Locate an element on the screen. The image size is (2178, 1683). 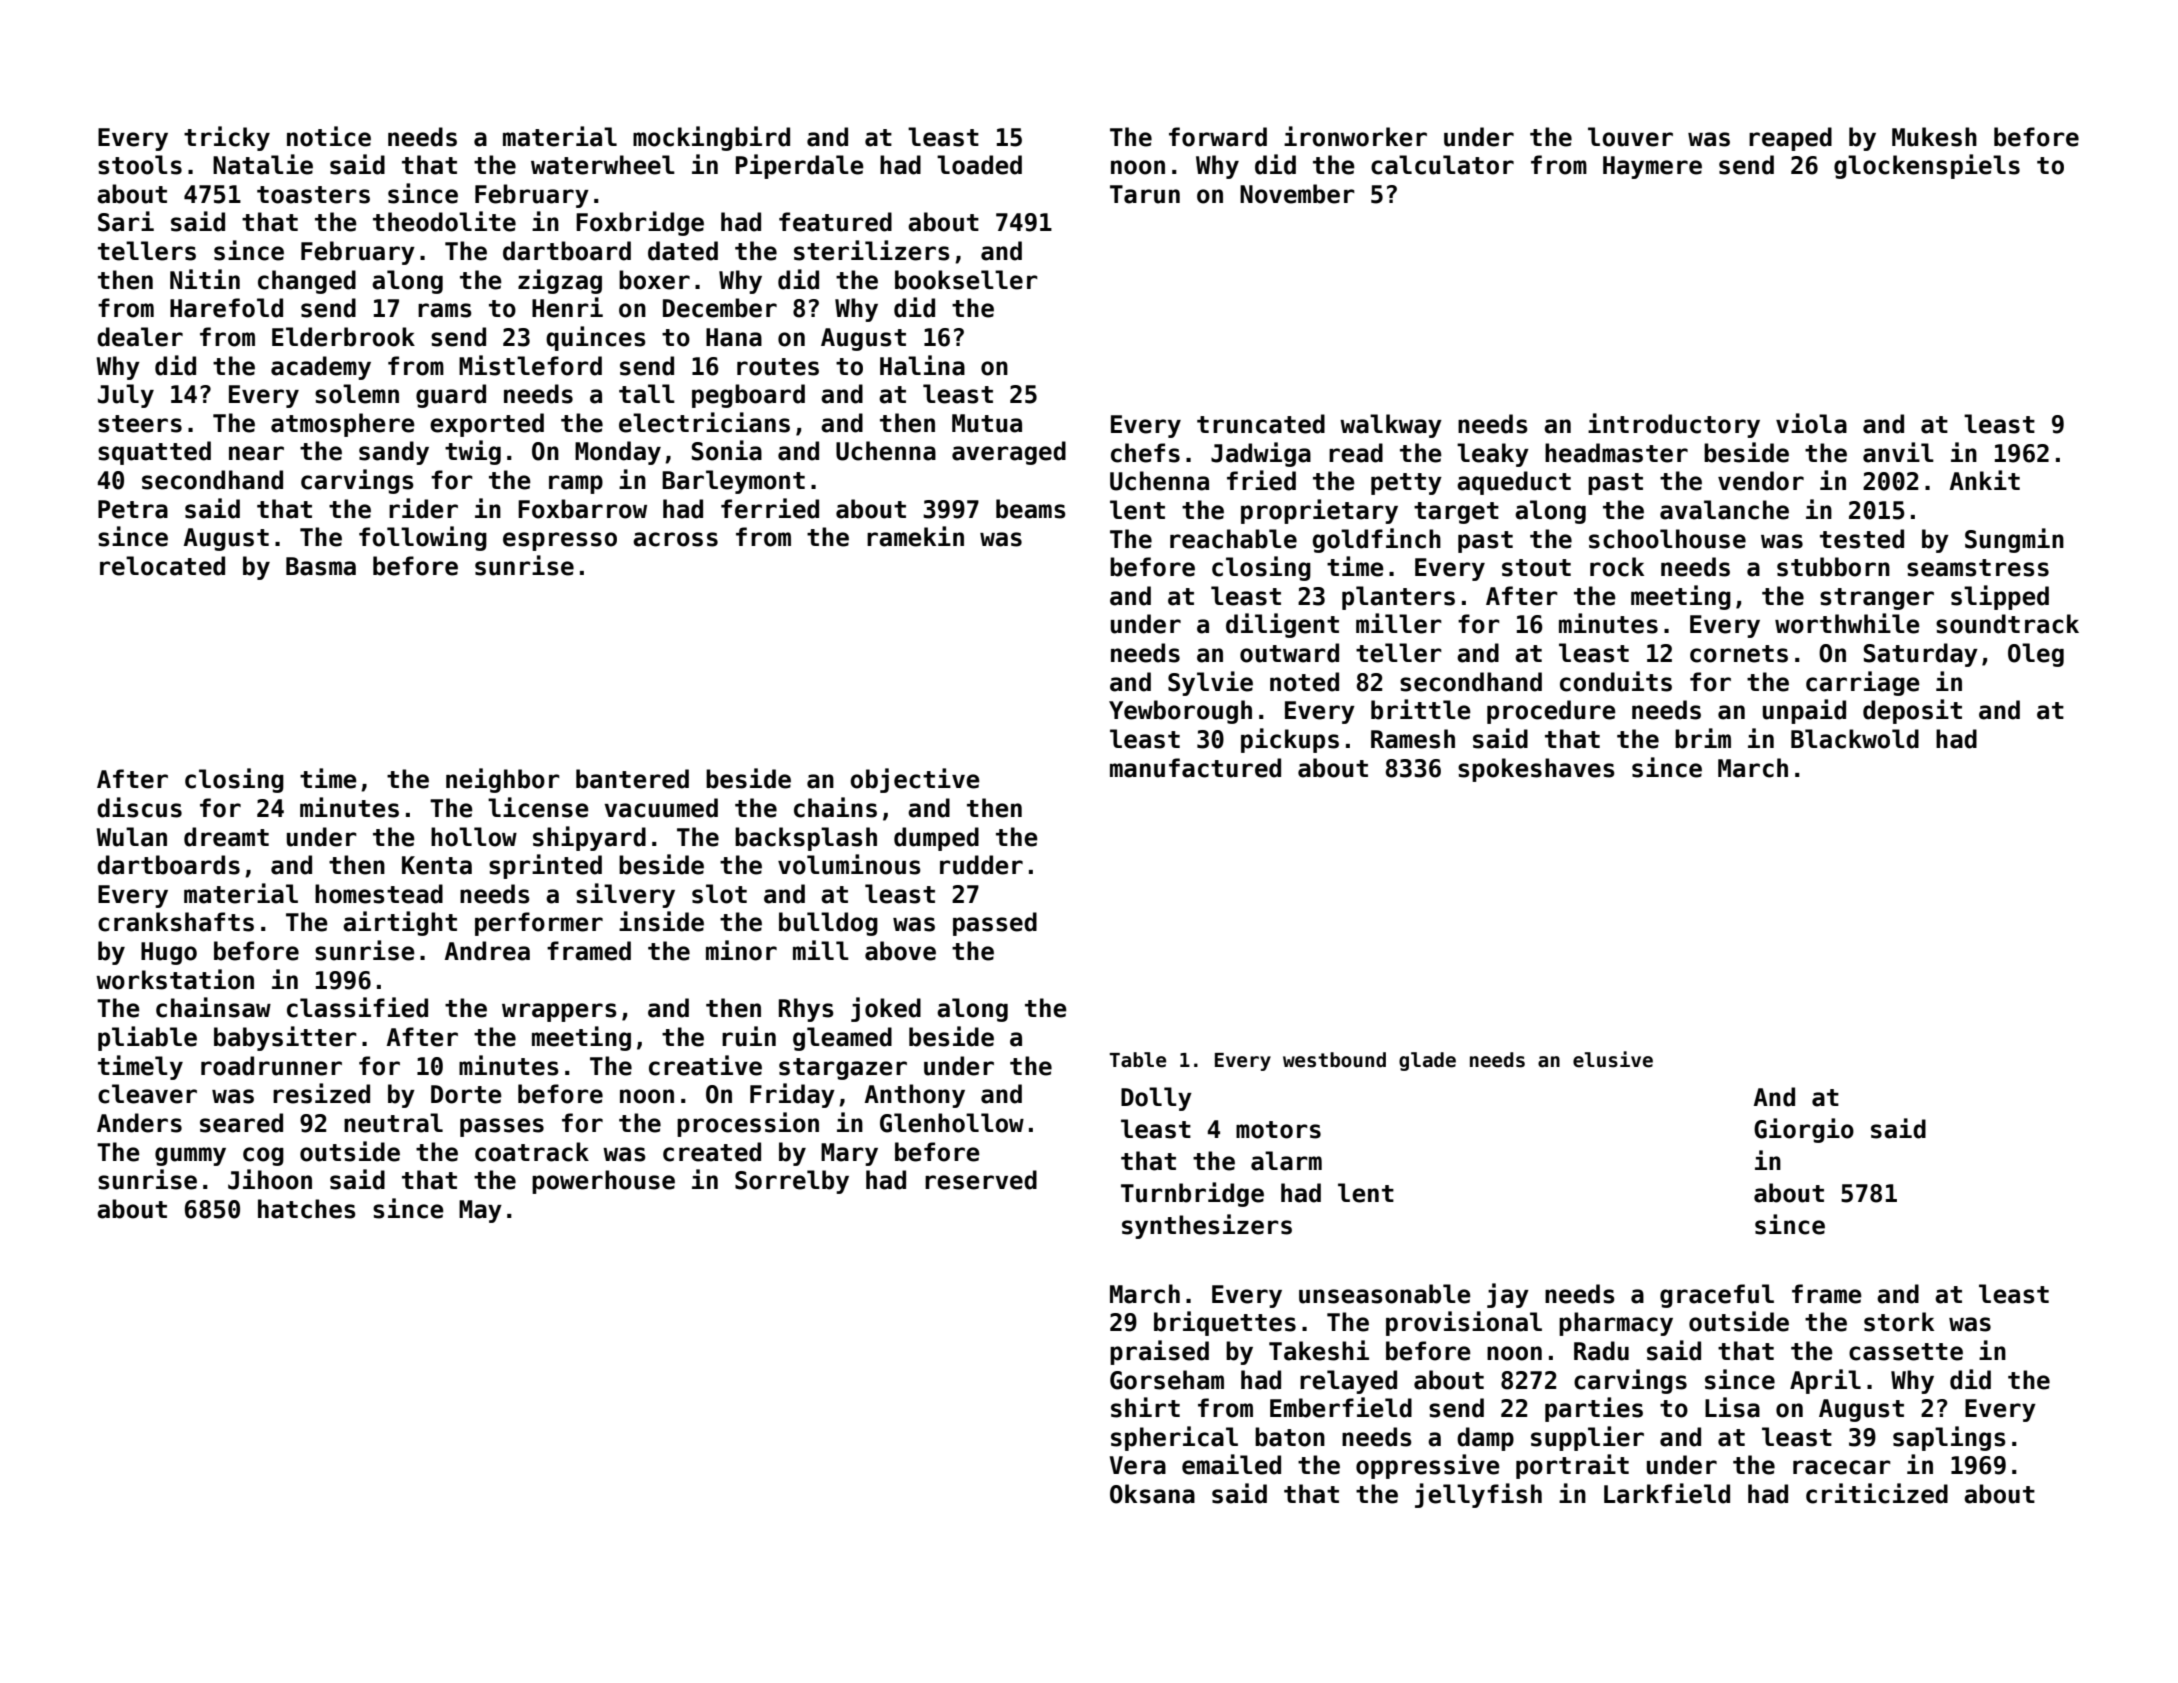
Blackwold is located at coordinates (1855, 739).
